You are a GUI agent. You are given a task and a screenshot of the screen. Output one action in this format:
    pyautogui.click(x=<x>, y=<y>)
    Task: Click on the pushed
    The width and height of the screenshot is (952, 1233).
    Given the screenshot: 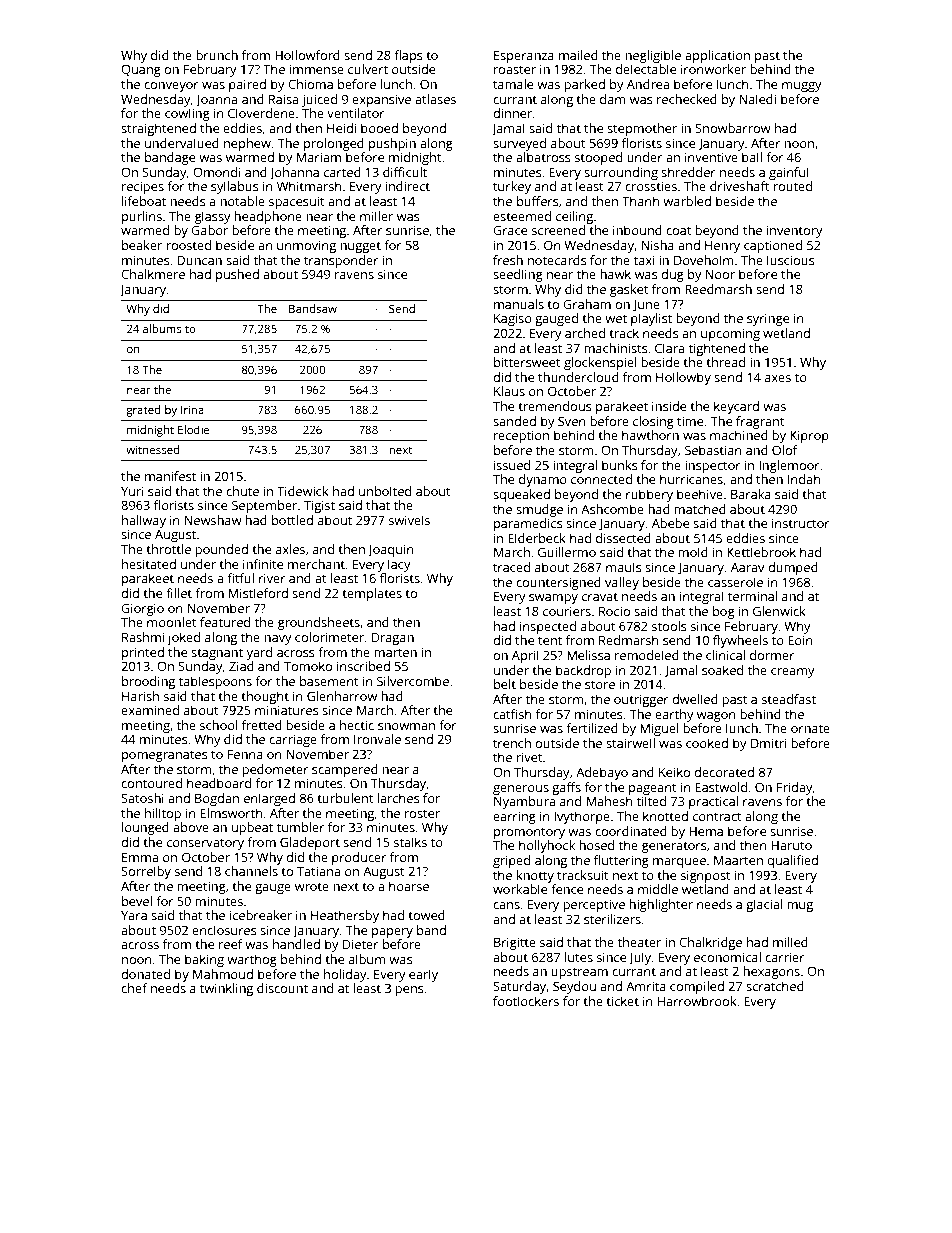 What is the action you would take?
    pyautogui.click(x=237, y=275)
